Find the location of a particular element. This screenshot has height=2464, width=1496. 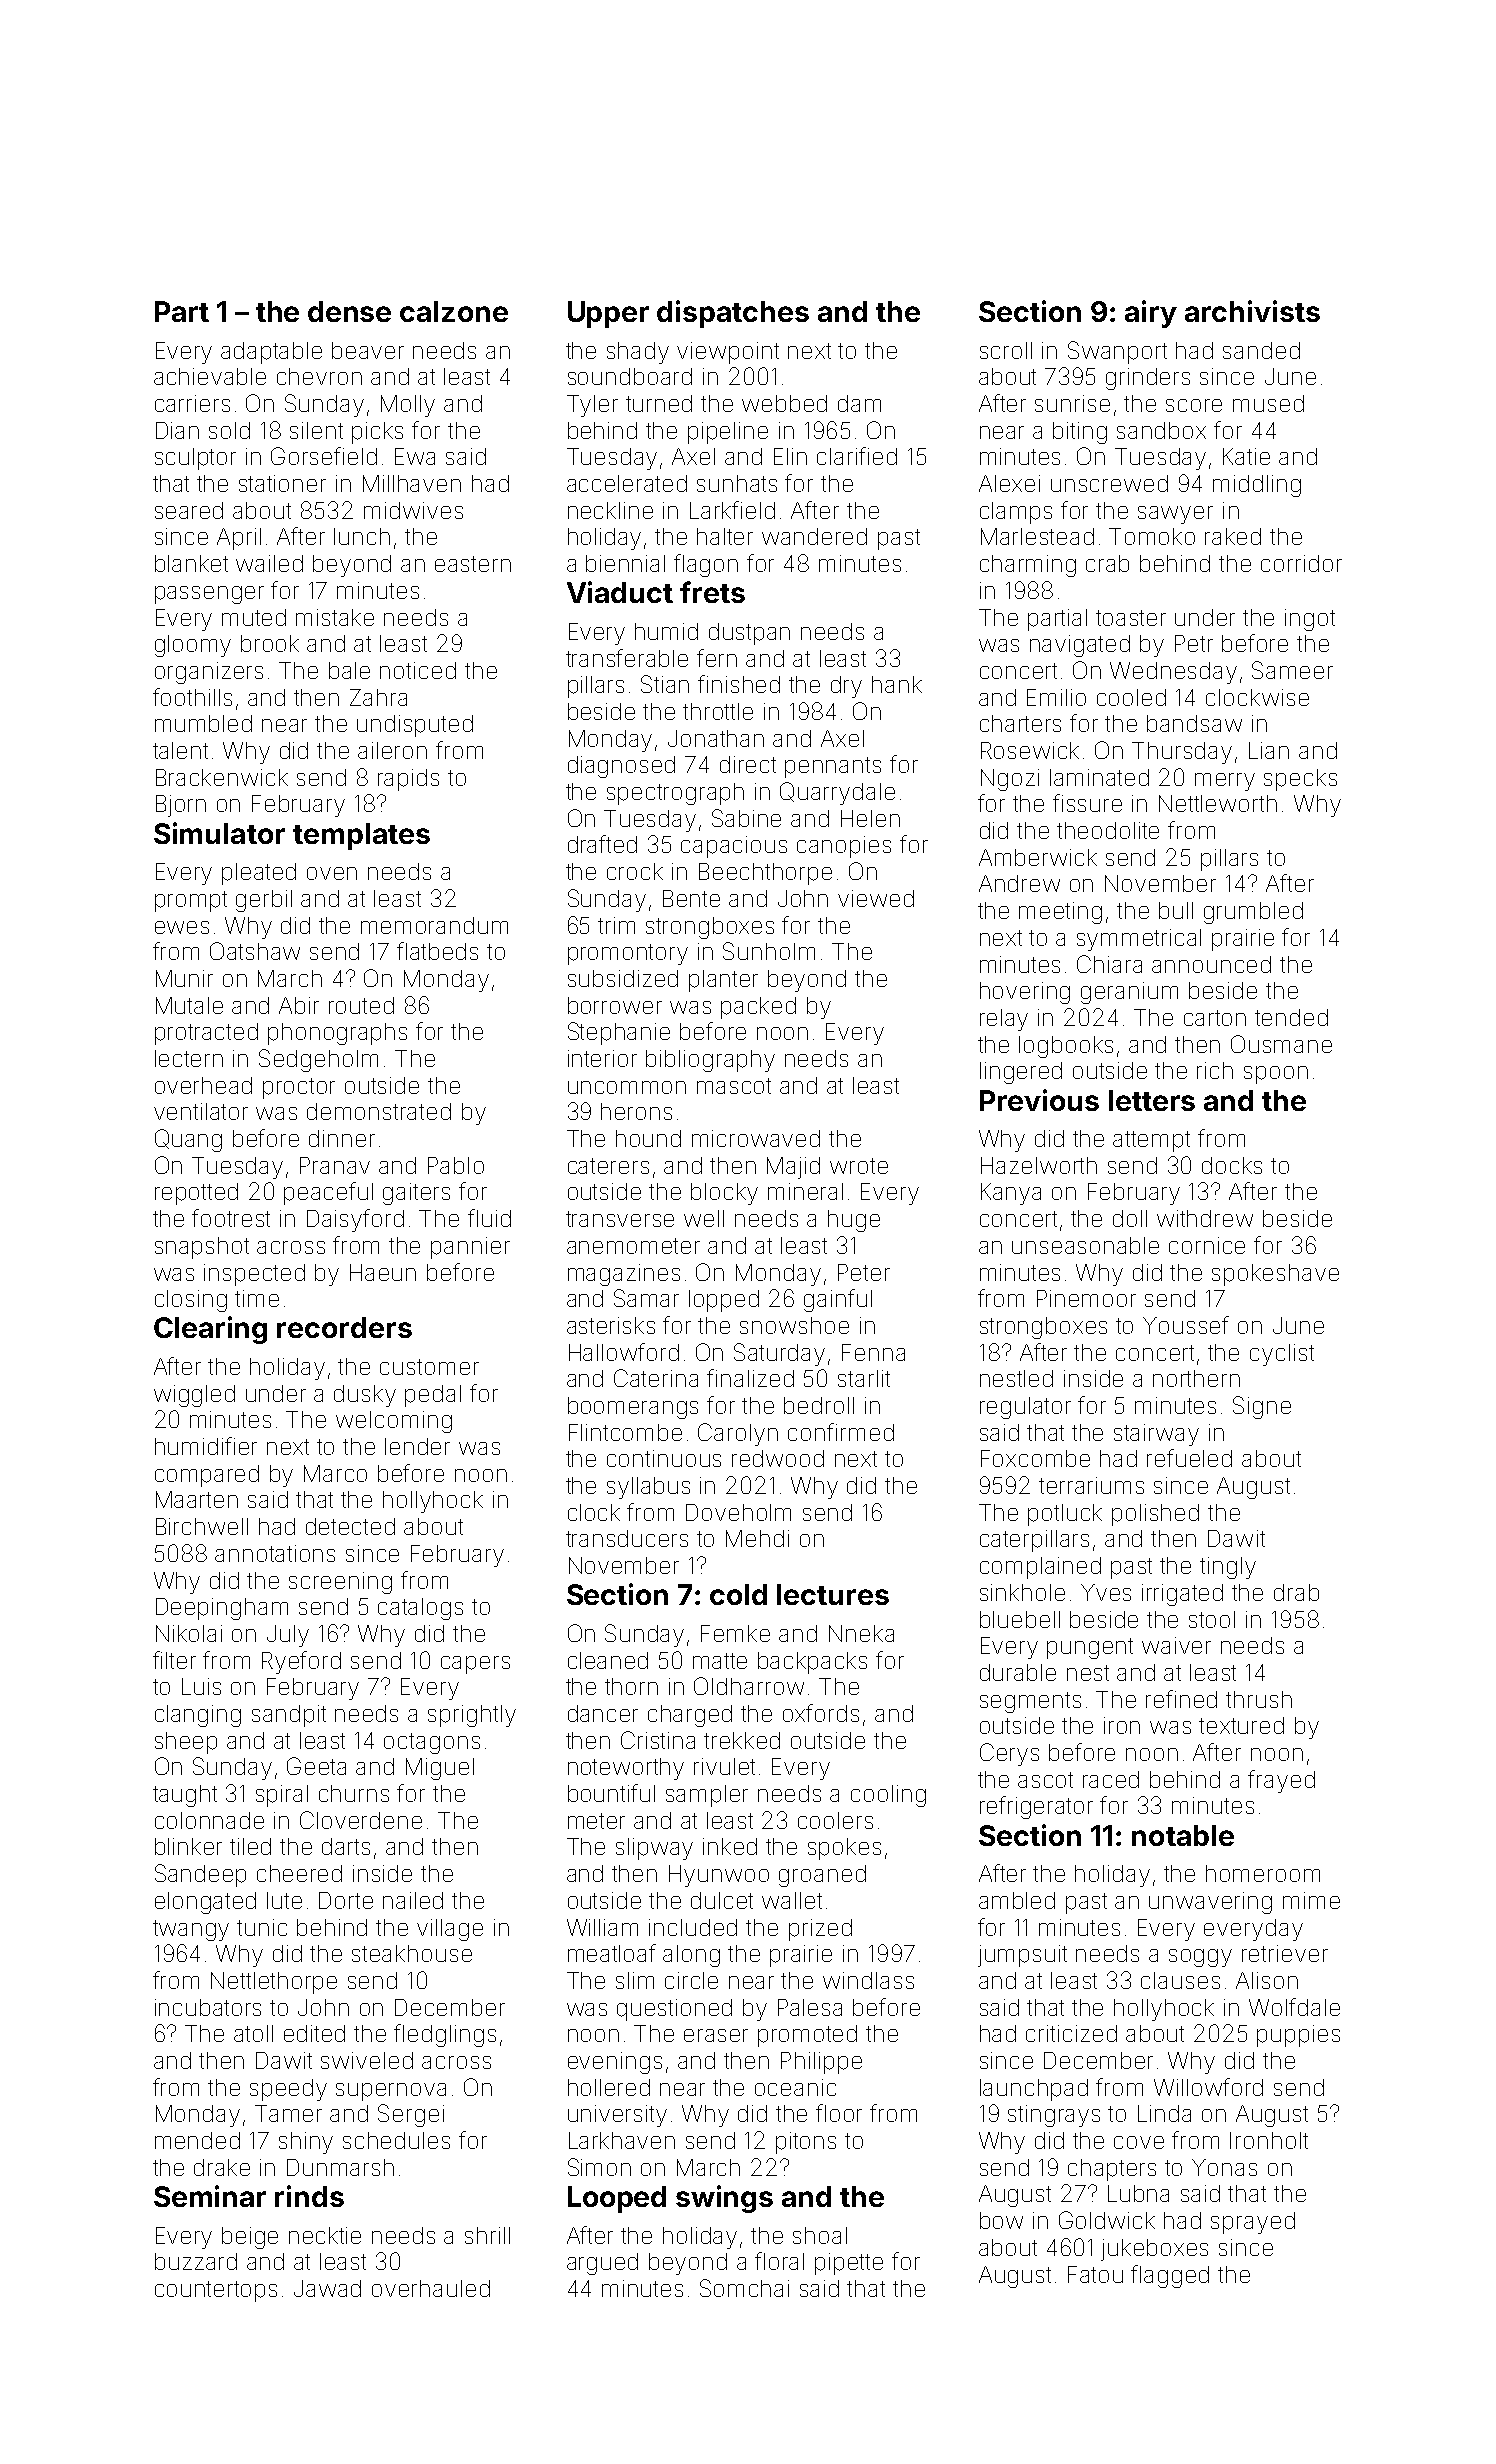

sprayed is located at coordinates (1253, 2223).
